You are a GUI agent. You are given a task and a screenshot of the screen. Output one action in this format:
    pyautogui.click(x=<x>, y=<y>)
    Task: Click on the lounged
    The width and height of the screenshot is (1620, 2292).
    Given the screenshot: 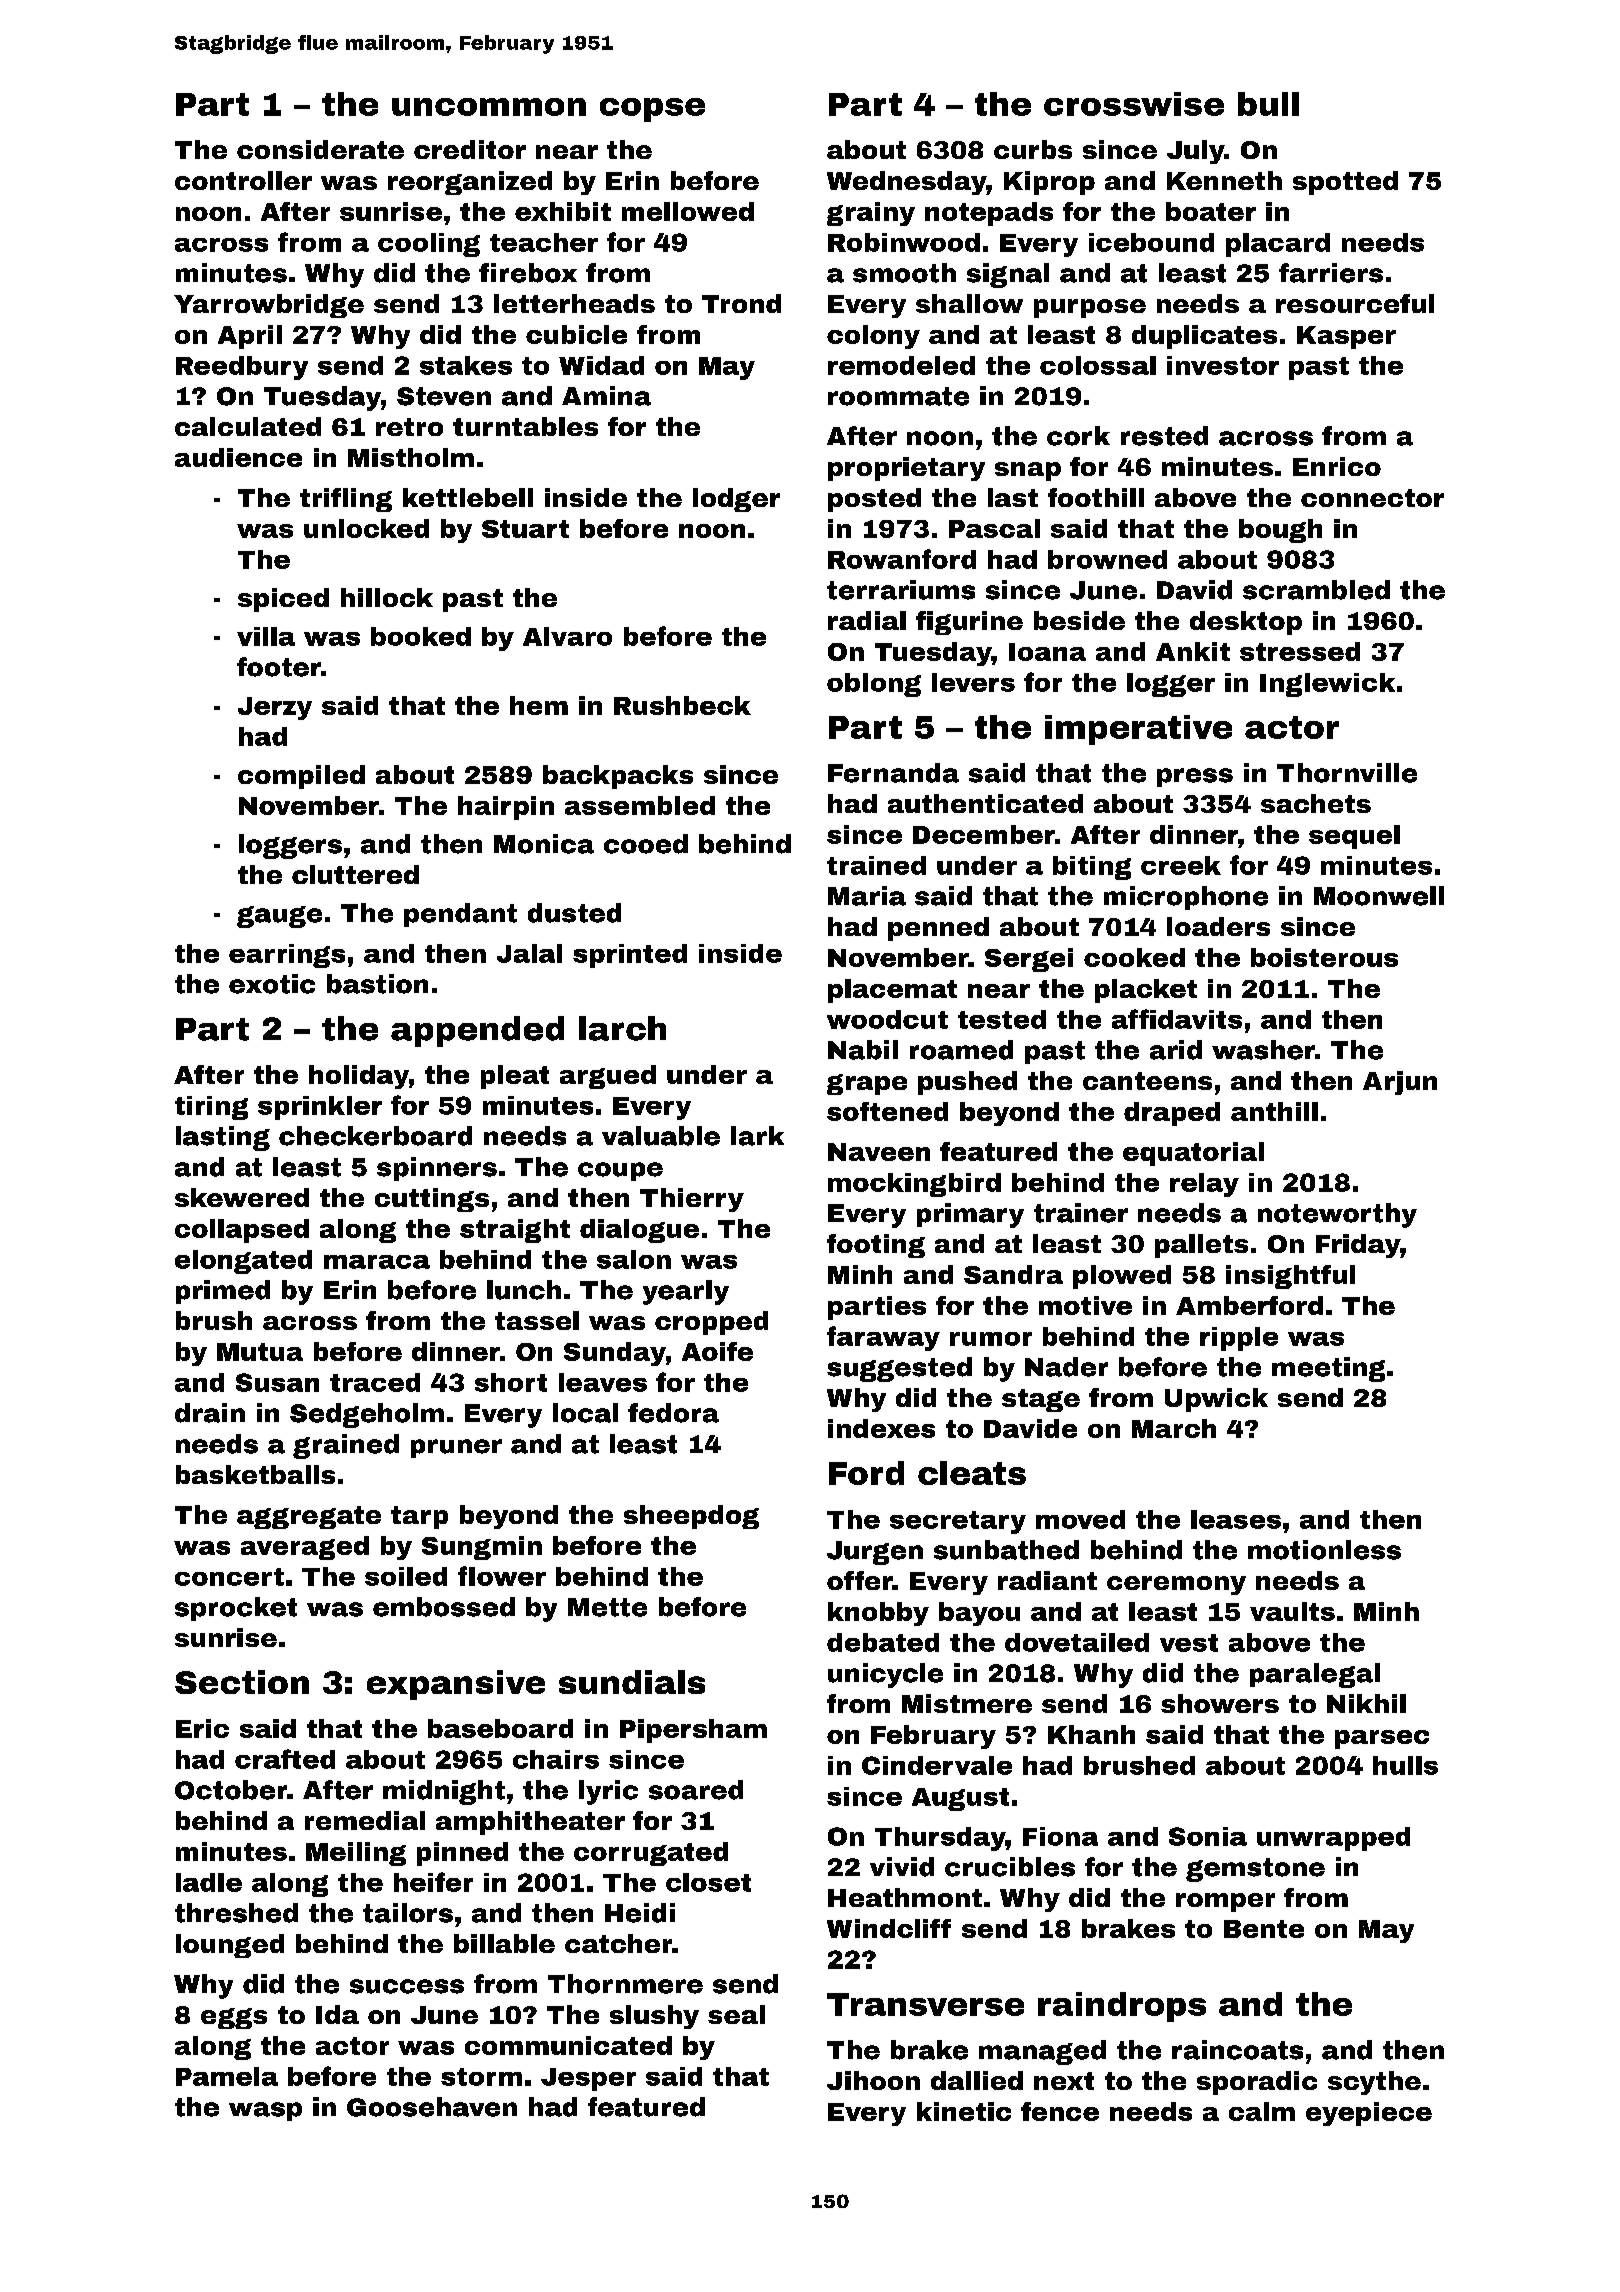 What is the action you would take?
    pyautogui.click(x=230, y=1946)
